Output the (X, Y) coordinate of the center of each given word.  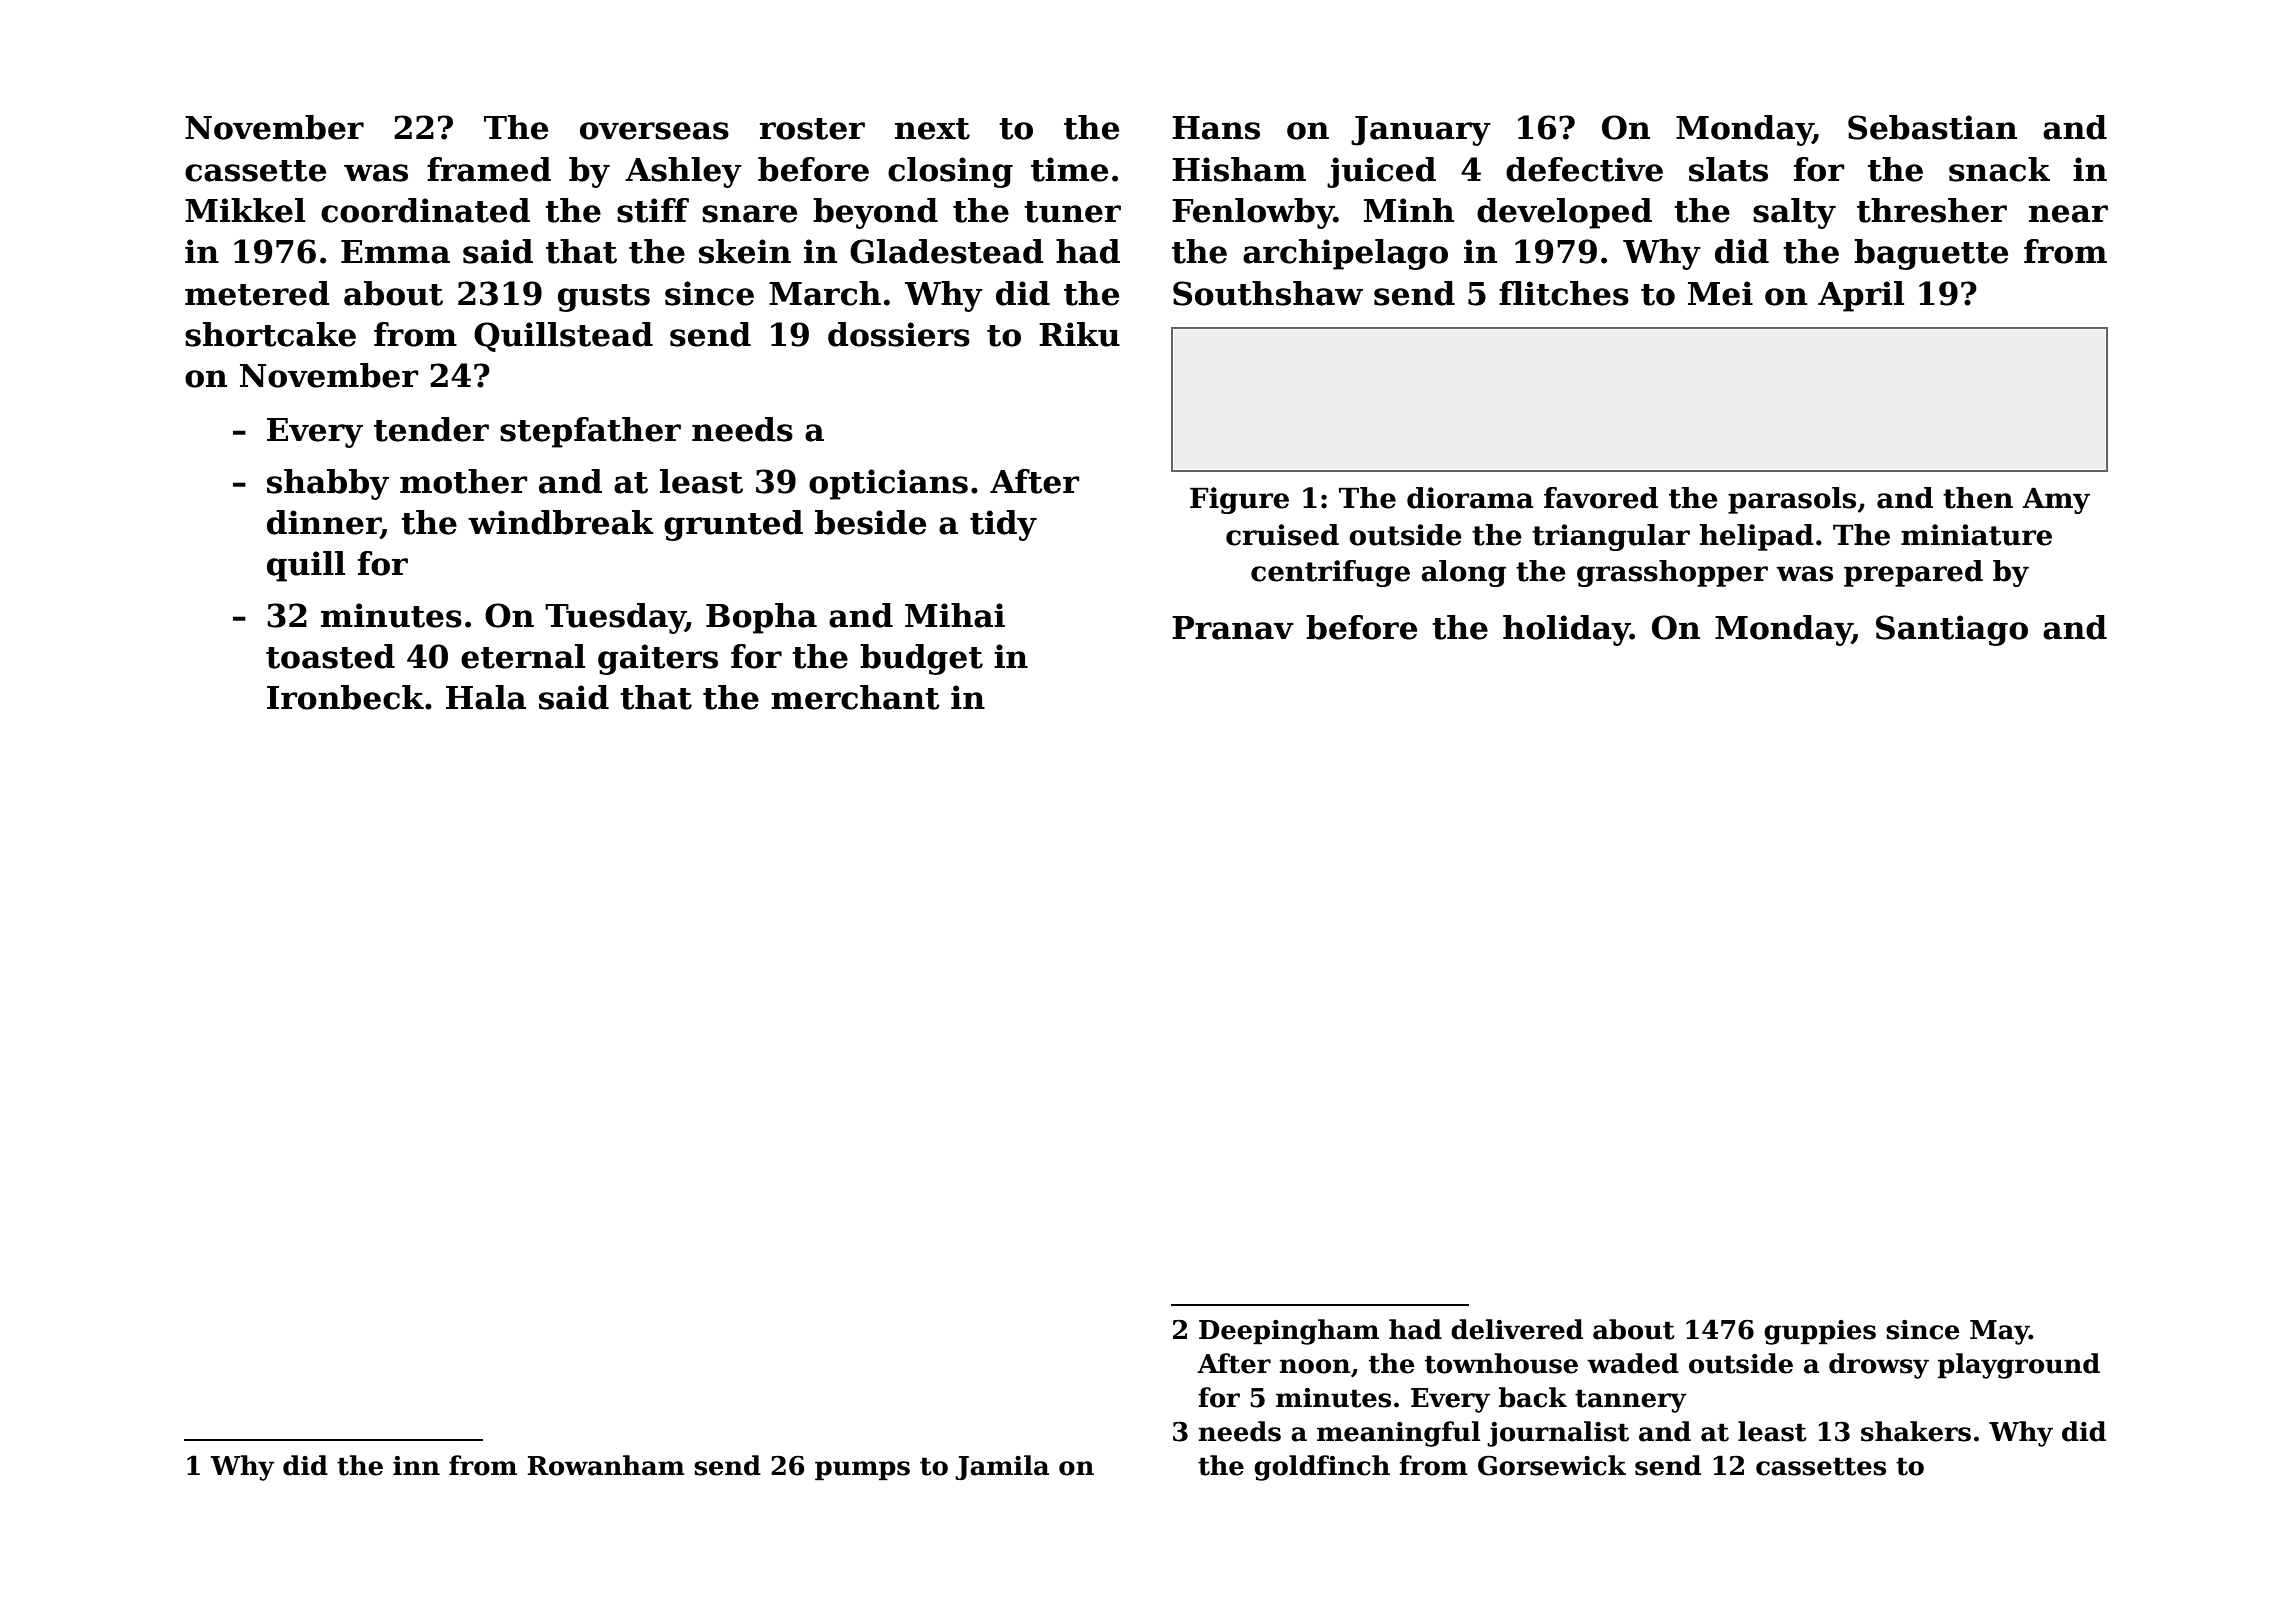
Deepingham (1289, 1332)
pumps (862, 1471)
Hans (1216, 128)
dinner (324, 523)
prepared (1913, 573)
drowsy (1879, 1366)
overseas (654, 131)
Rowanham (606, 1465)
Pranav (1233, 628)
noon (1315, 1366)
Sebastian (1932, 127)
